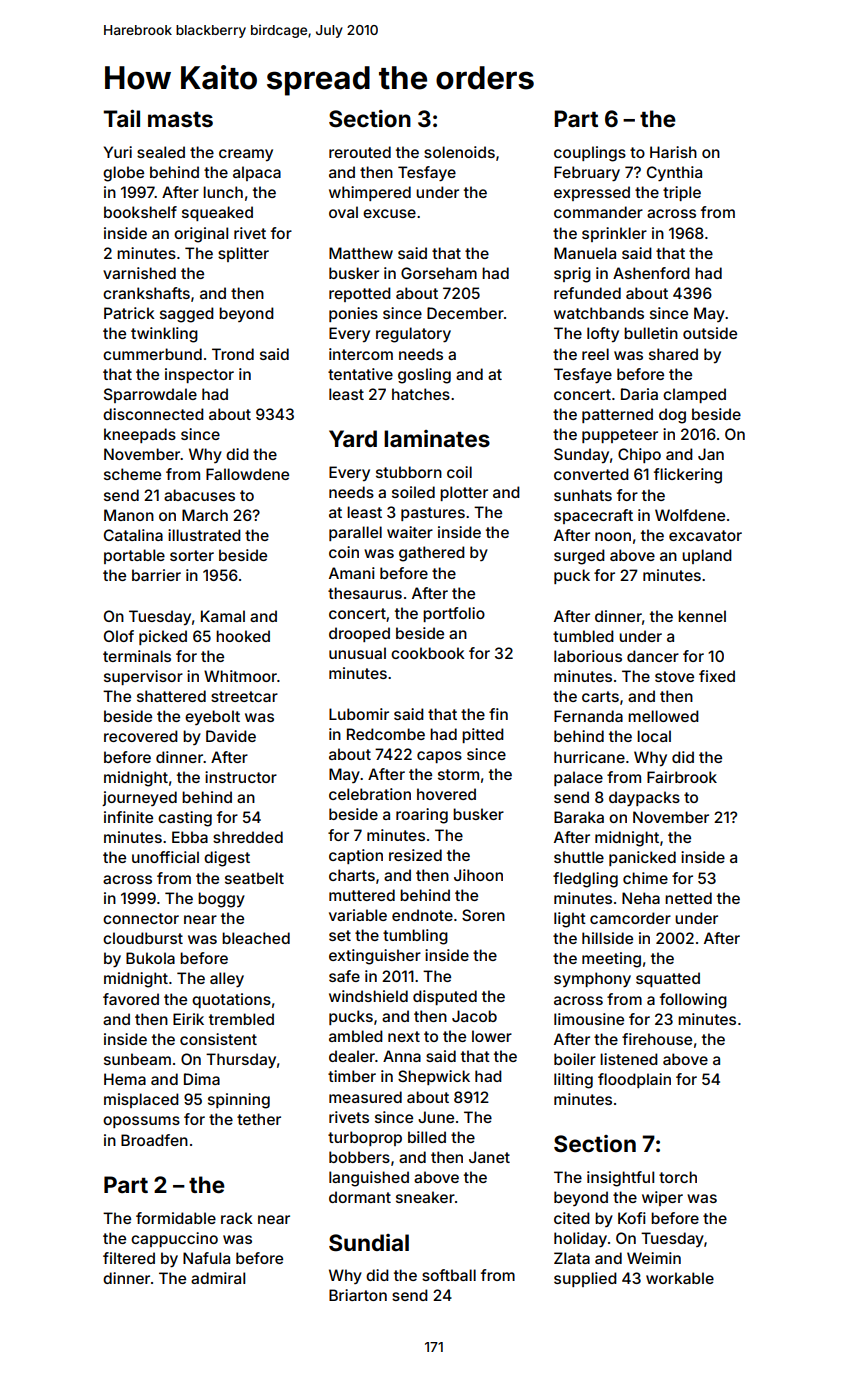  Describe the element at coordinates (389, 213) in the document. I see `excuse` at that location.
